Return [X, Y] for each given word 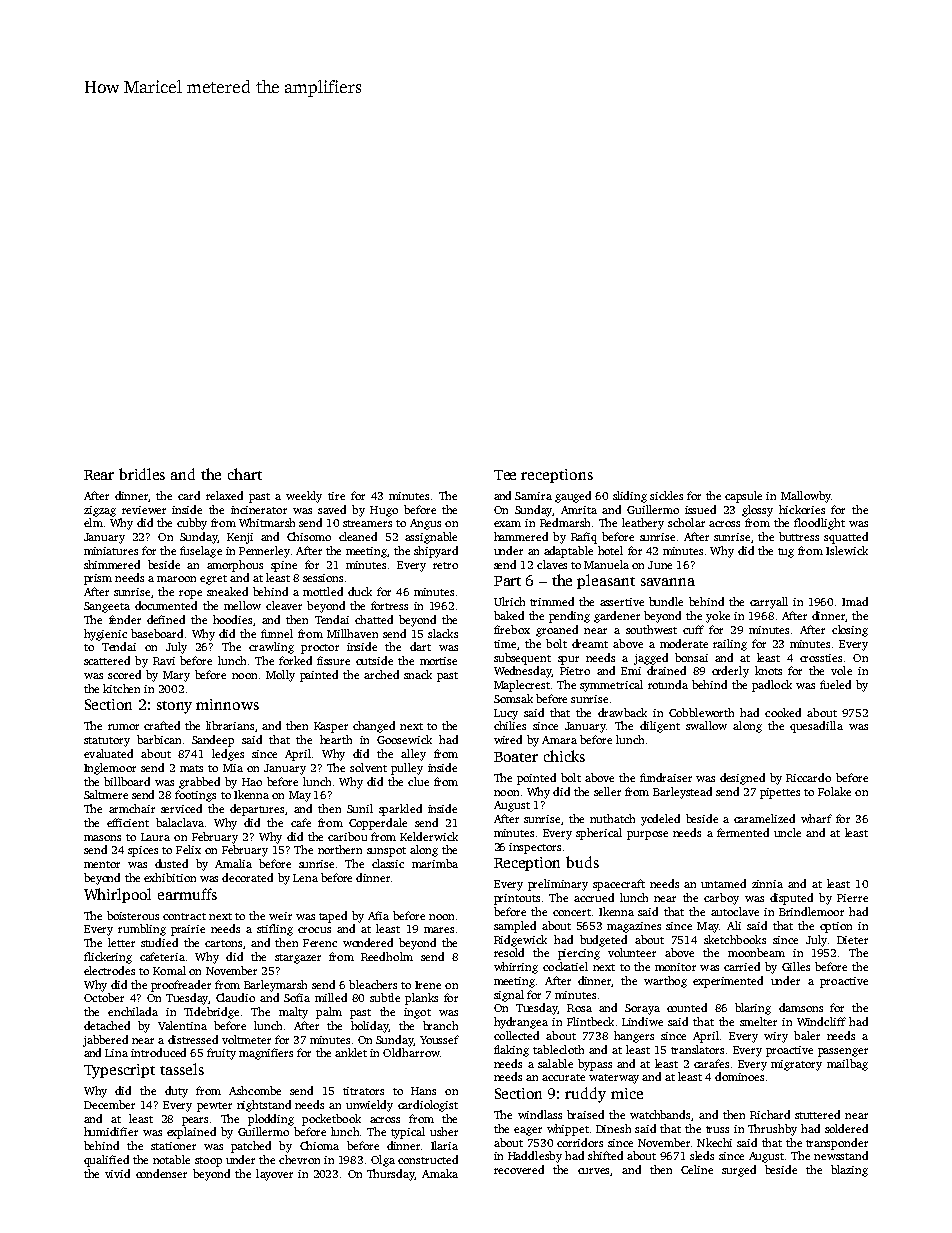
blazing [849, 1171]
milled [331, 997]
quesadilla [816, 727]
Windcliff [821, 1021]
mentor [102, 864]
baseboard [157, 633]
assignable [431, 538]
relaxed [224, 495]
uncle [787, 832]
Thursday [391, 1175]
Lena [305, 878]
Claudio [235, 997]
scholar [686, 522]
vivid [117, 1173]
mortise [438, 661]
